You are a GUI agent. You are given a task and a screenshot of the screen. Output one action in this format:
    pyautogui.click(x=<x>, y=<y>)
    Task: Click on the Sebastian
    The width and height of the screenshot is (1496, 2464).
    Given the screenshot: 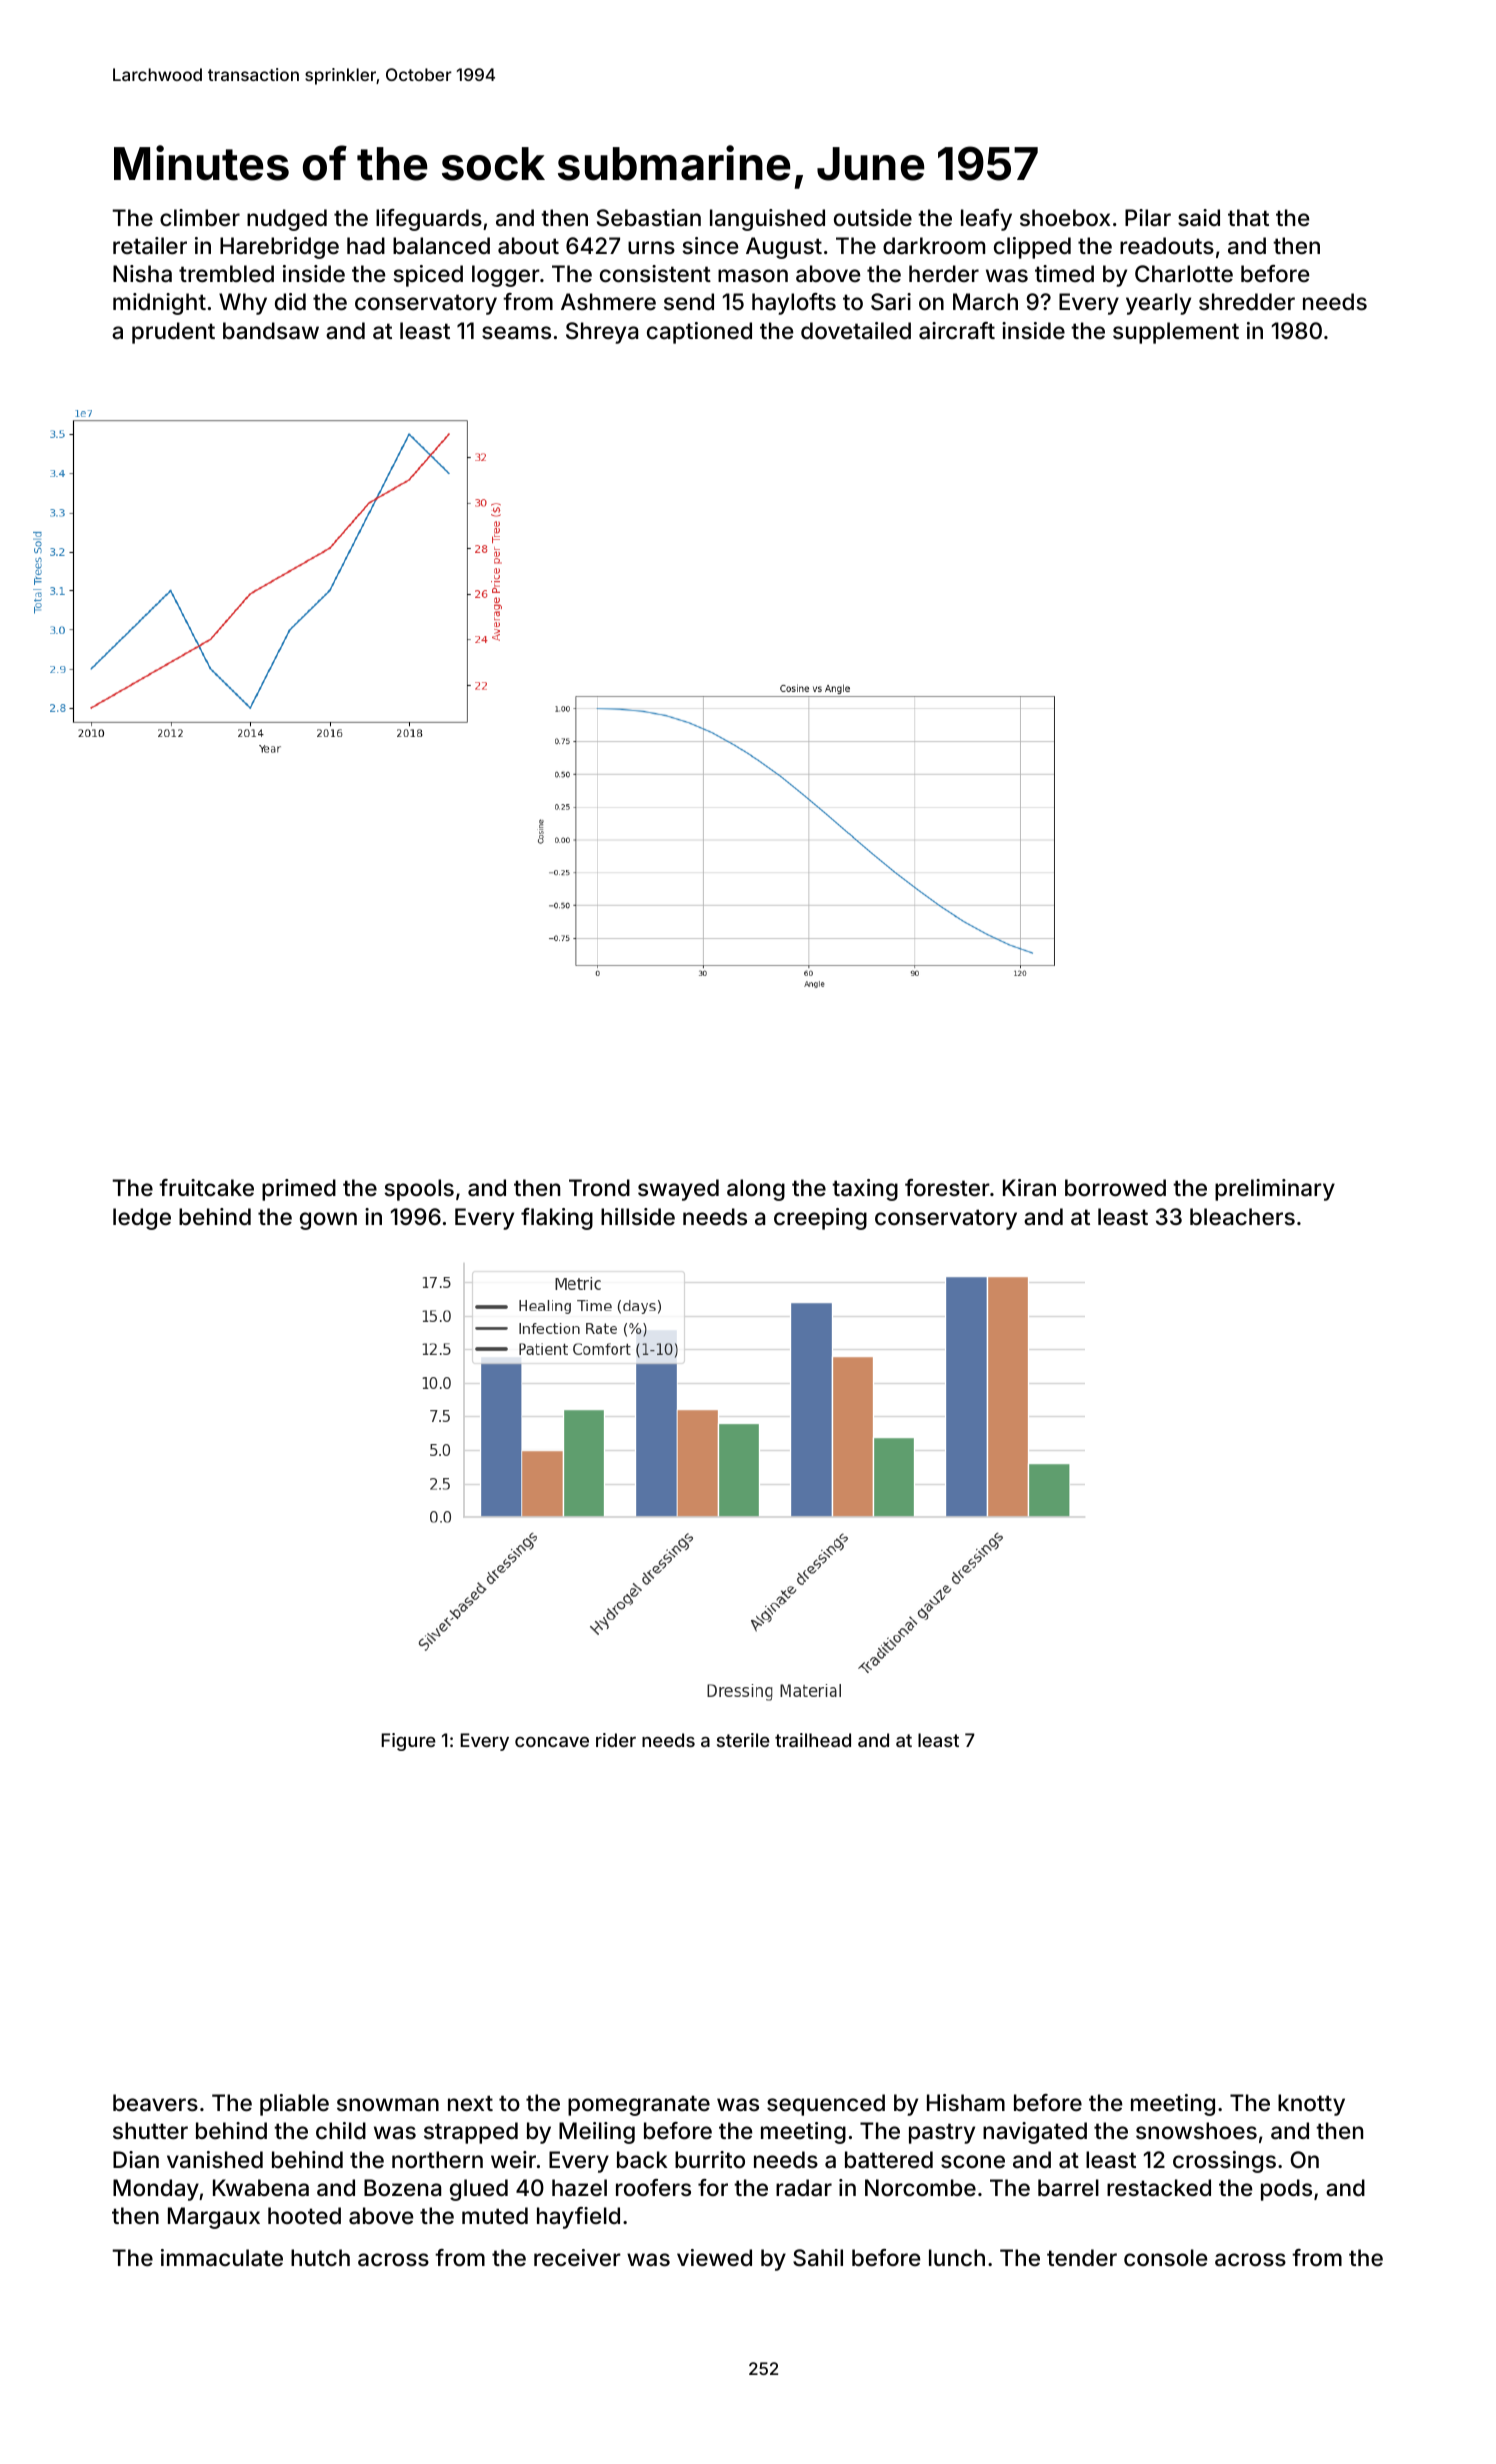 What is the action you would take?
    pyautogui.click(x=649, y=218)
